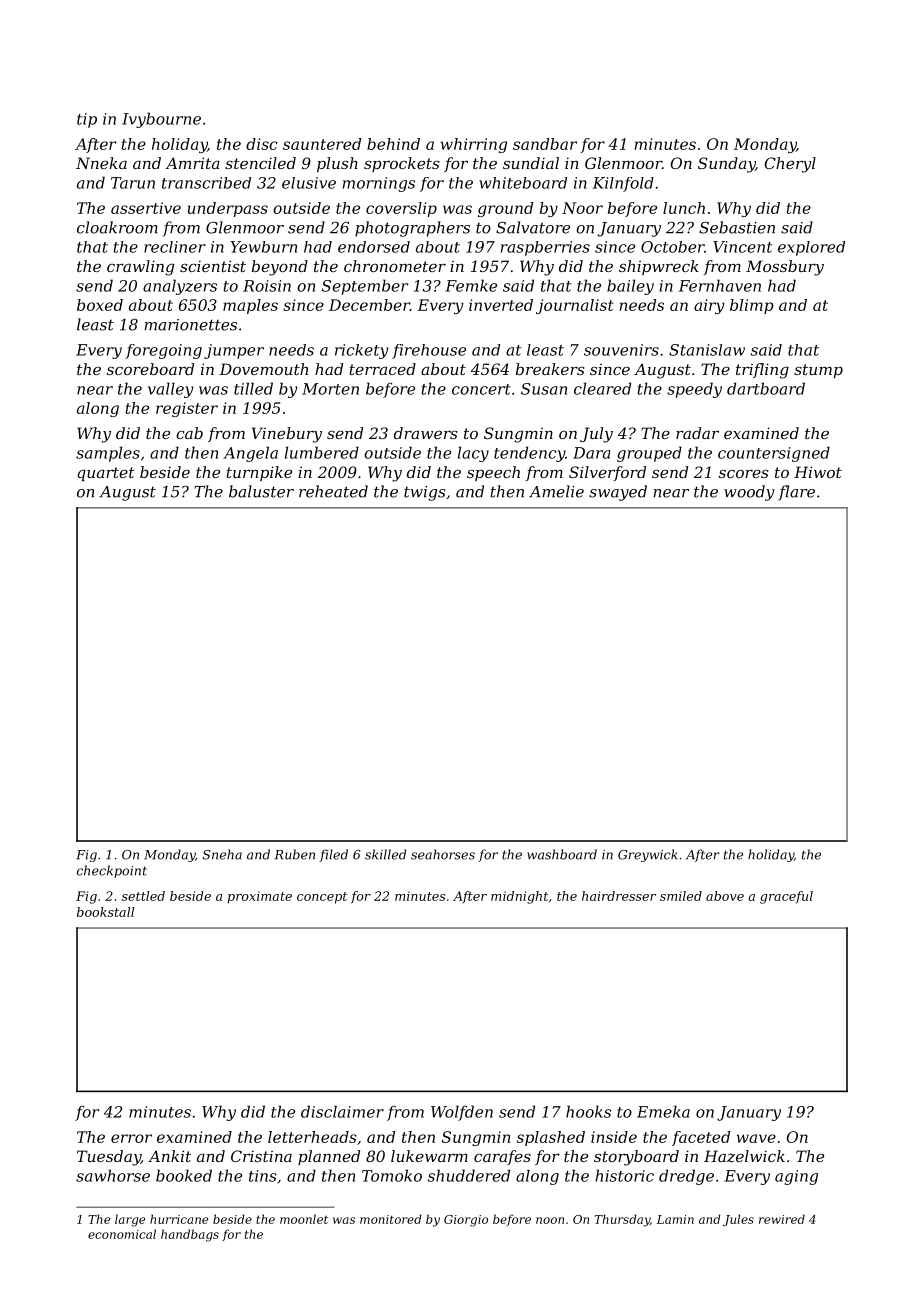  I want to click on Sunday, so click(726, 165).
